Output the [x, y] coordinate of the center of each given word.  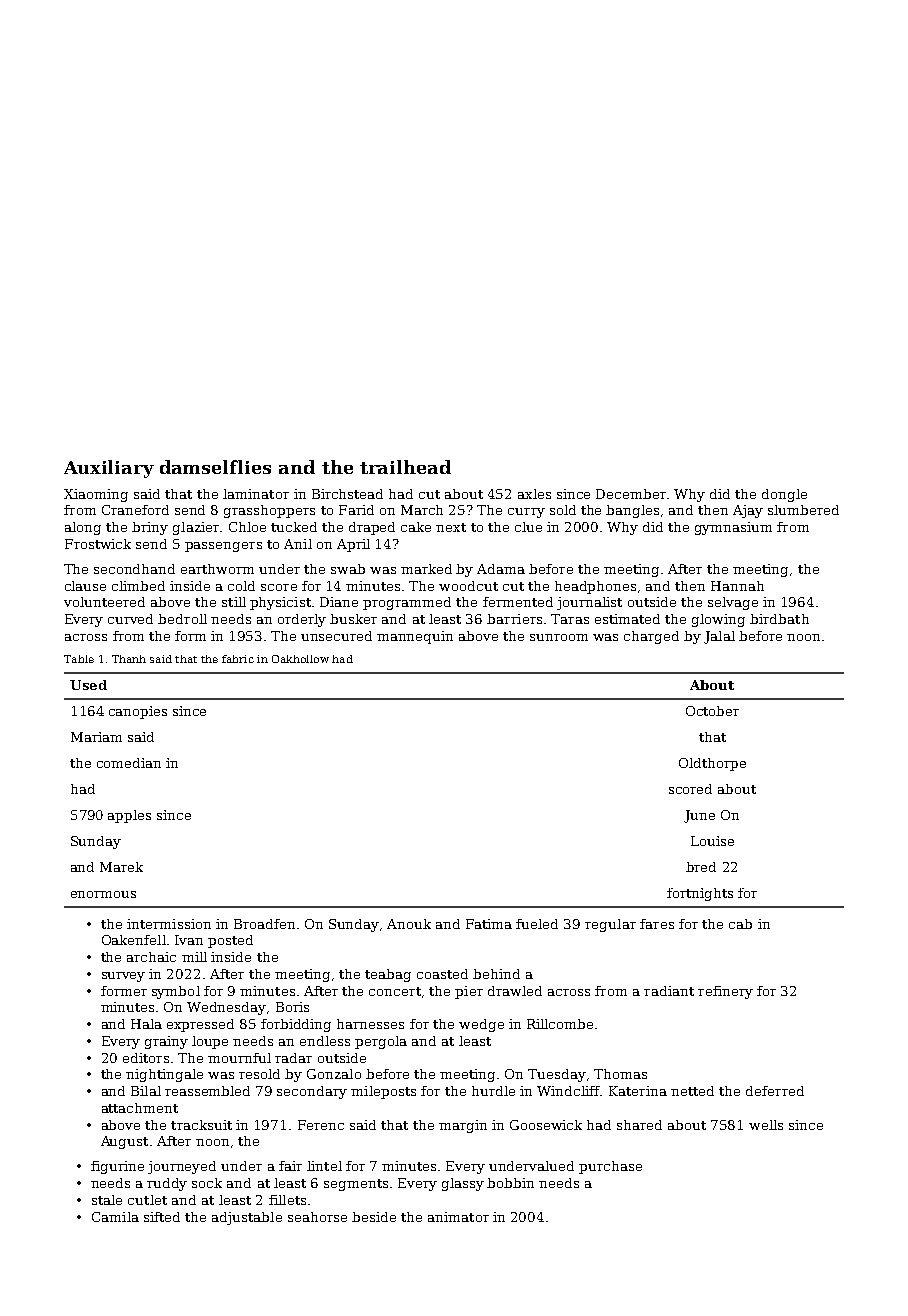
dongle [784, 495]
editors [146, 1058]
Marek [121, 867]
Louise [712, 841]
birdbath [779, 619]
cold [241, 586]
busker [353, 619]
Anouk [409, 924]
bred [701, 867]
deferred [775, 1091]
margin [463, 1126]
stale [107, 1200]
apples [129, 816]
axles [534, 494]
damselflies [215, 467]
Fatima [489, 924]
